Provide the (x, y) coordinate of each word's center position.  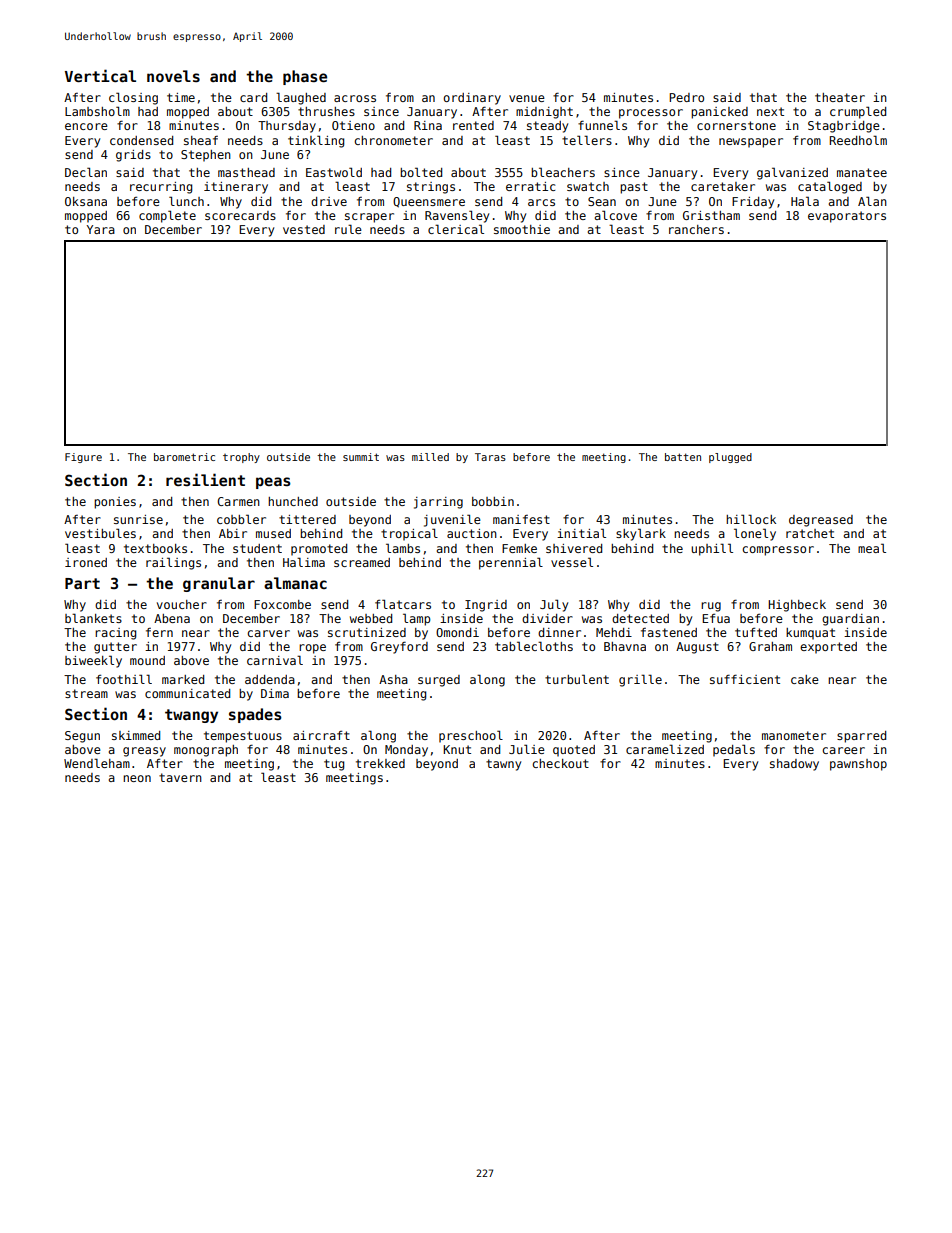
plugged (730, 458)
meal (872, 548)
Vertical (100, 75)
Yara (101, 229)
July (554, 605)
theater (840, 97)
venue (527, 98)
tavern (180, 777)
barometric (184, 457)
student (257, 548)
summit (361, 457)
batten (683, 457)
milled (430, 457)
